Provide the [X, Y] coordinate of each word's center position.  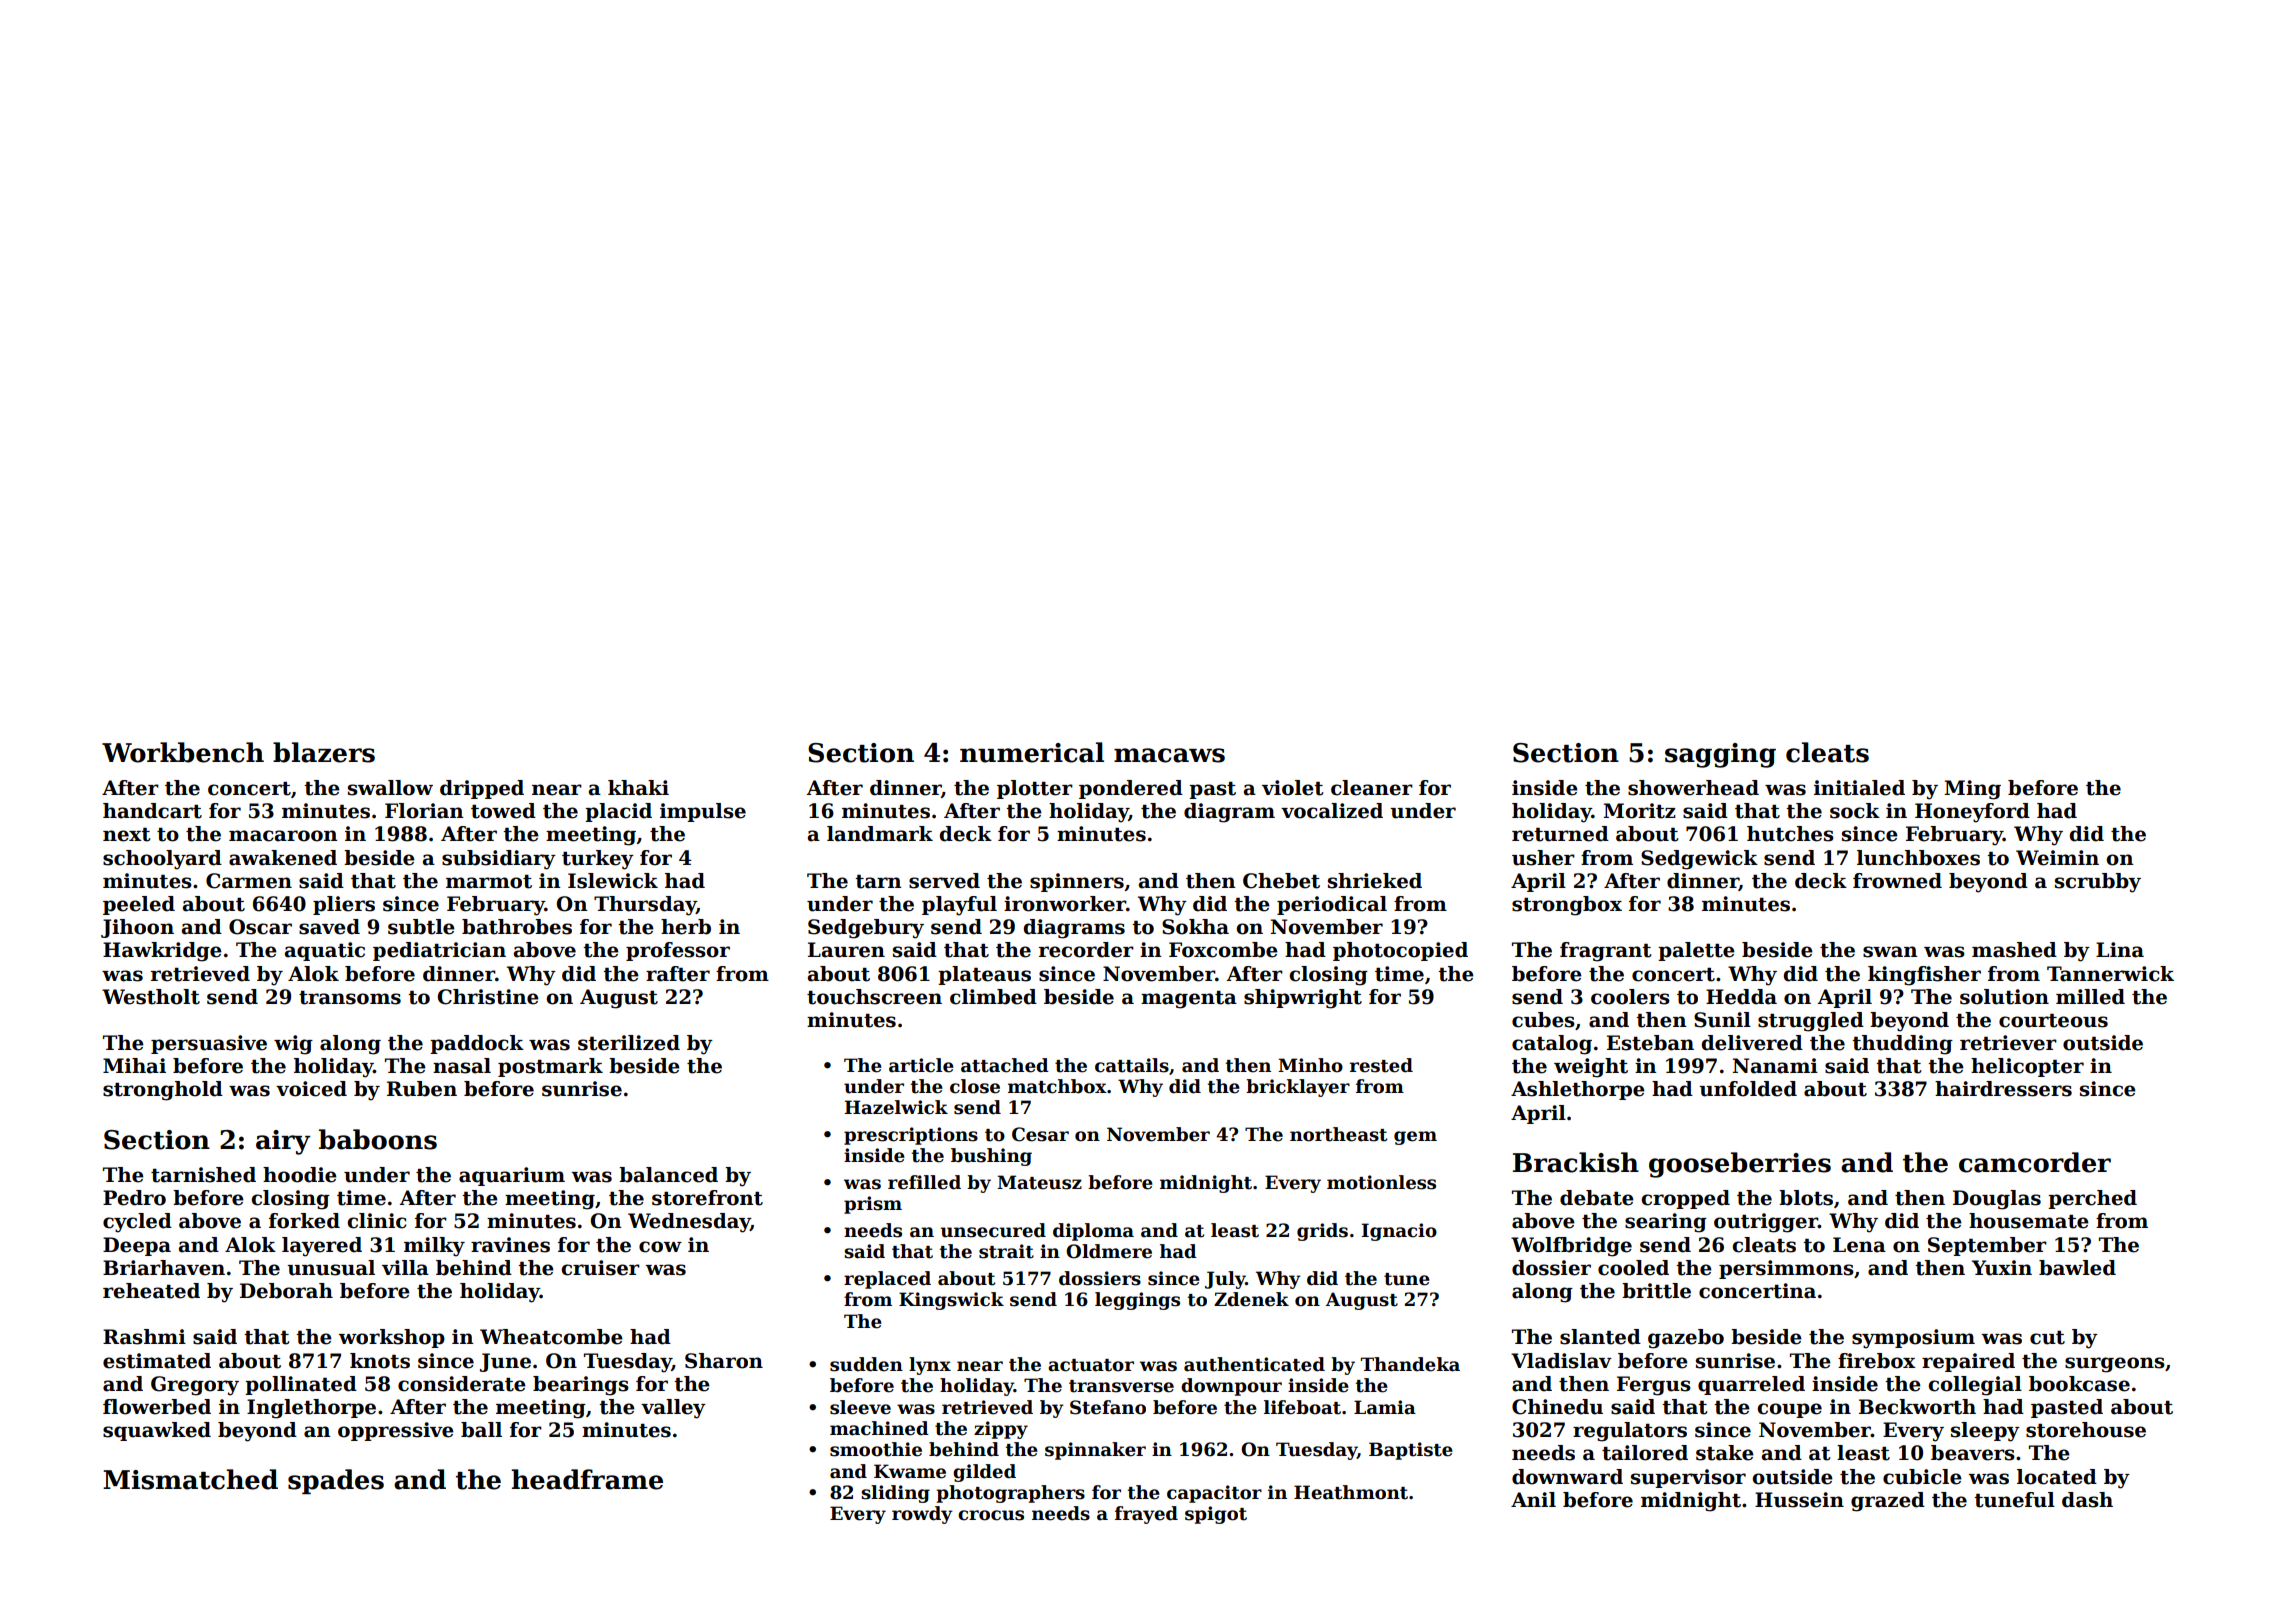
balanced [668, 1175]
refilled [924, 1182]
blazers [324, 752]
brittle [1656, 1291]
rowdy [922, 1515]
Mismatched [190, 1479]
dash [2087, 1500]
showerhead [1693, 788]
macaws [1169, 755]
